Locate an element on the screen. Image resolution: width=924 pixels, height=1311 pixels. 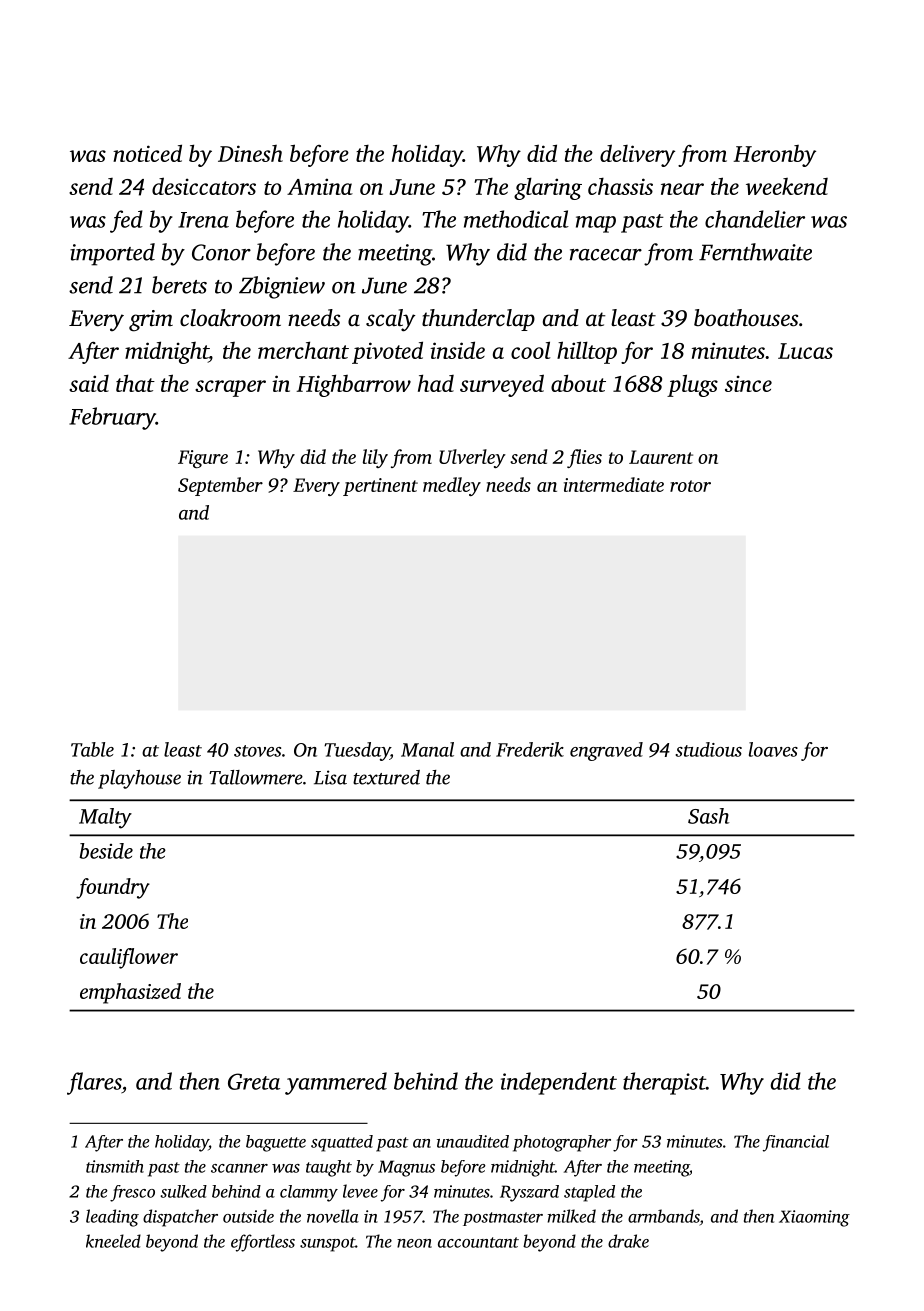
noticed is located at coordinates (147, 153).
